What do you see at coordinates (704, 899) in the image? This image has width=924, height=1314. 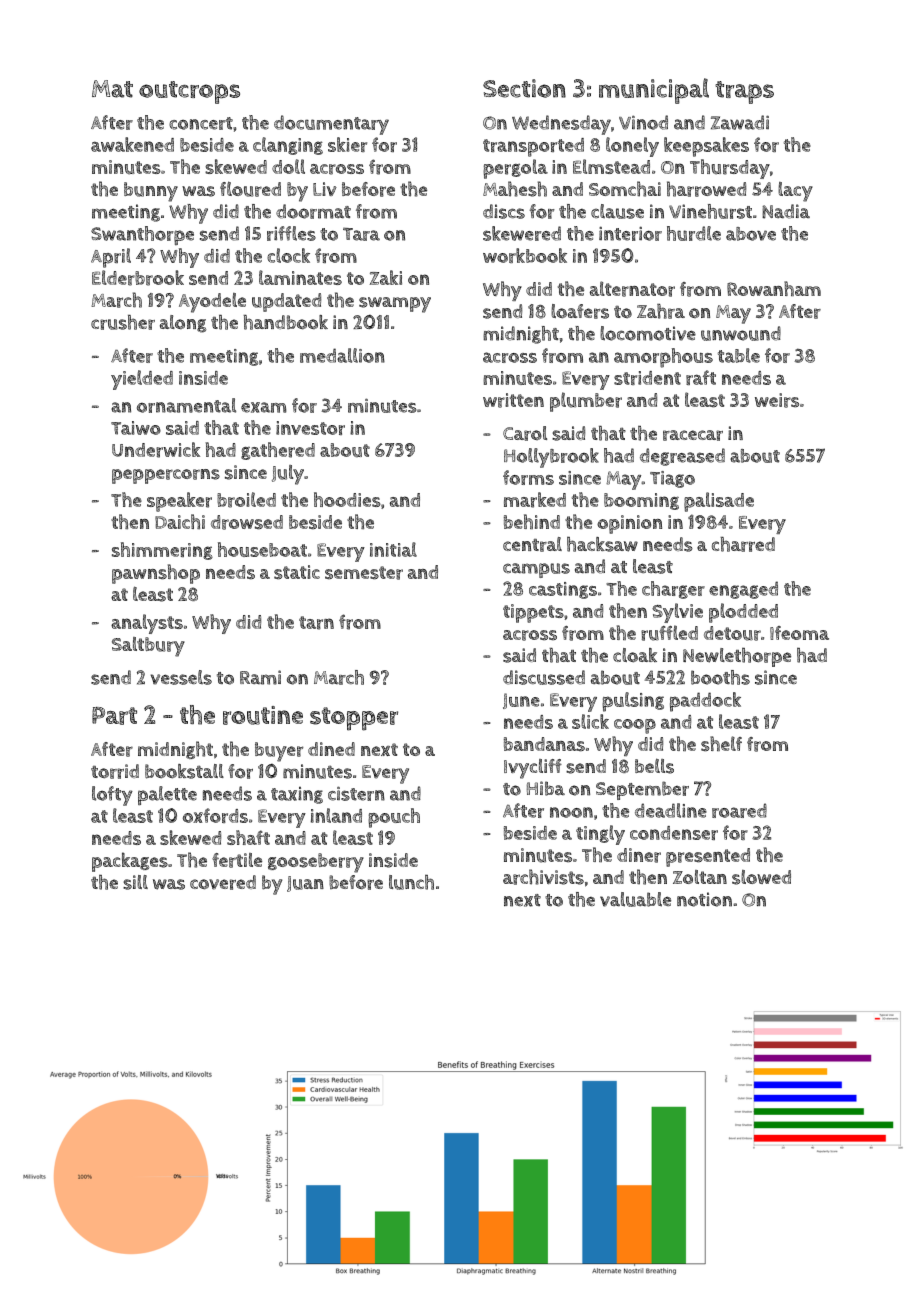 I see `notion` at bounding box center [704, 899].
